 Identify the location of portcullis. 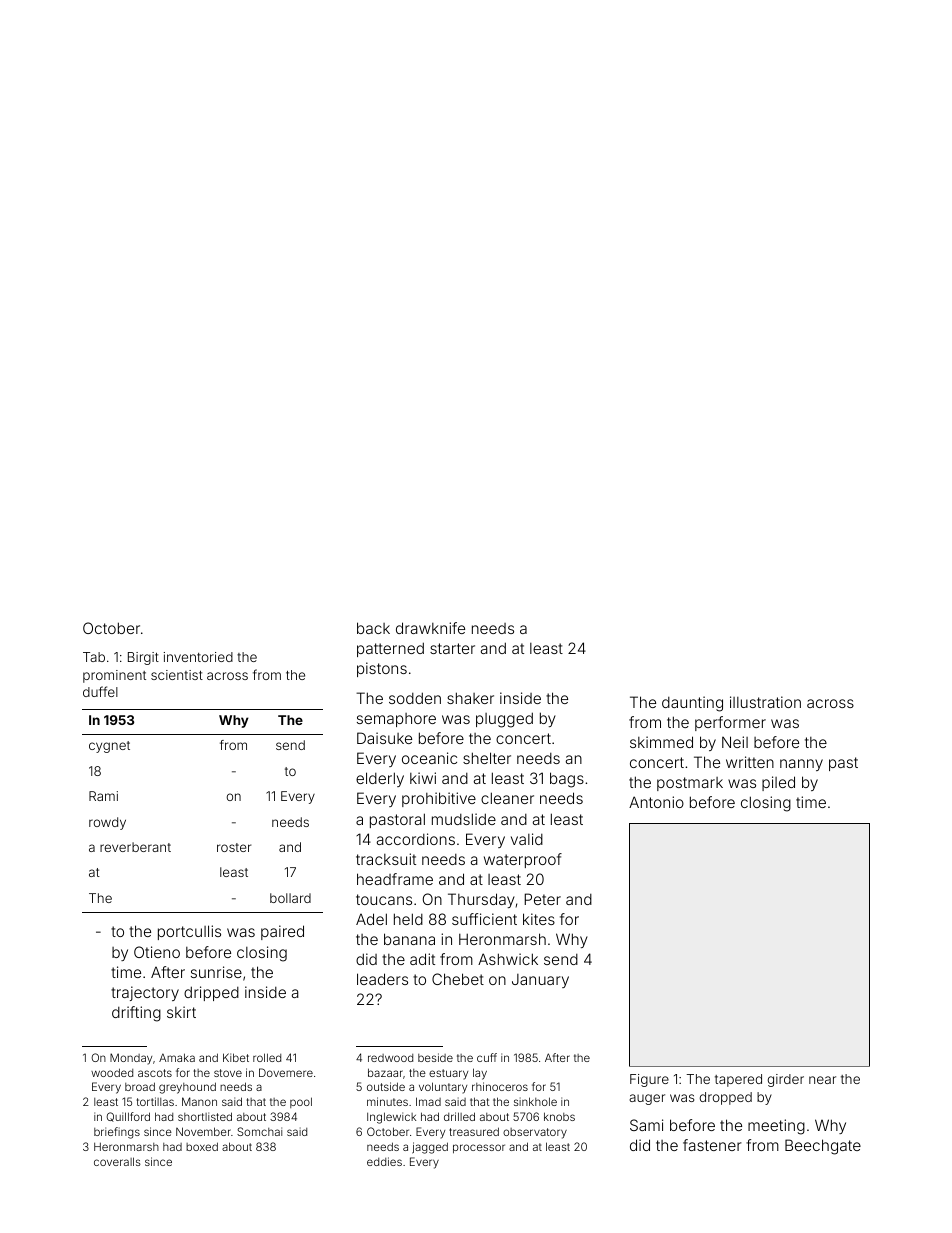
(189, 932).
